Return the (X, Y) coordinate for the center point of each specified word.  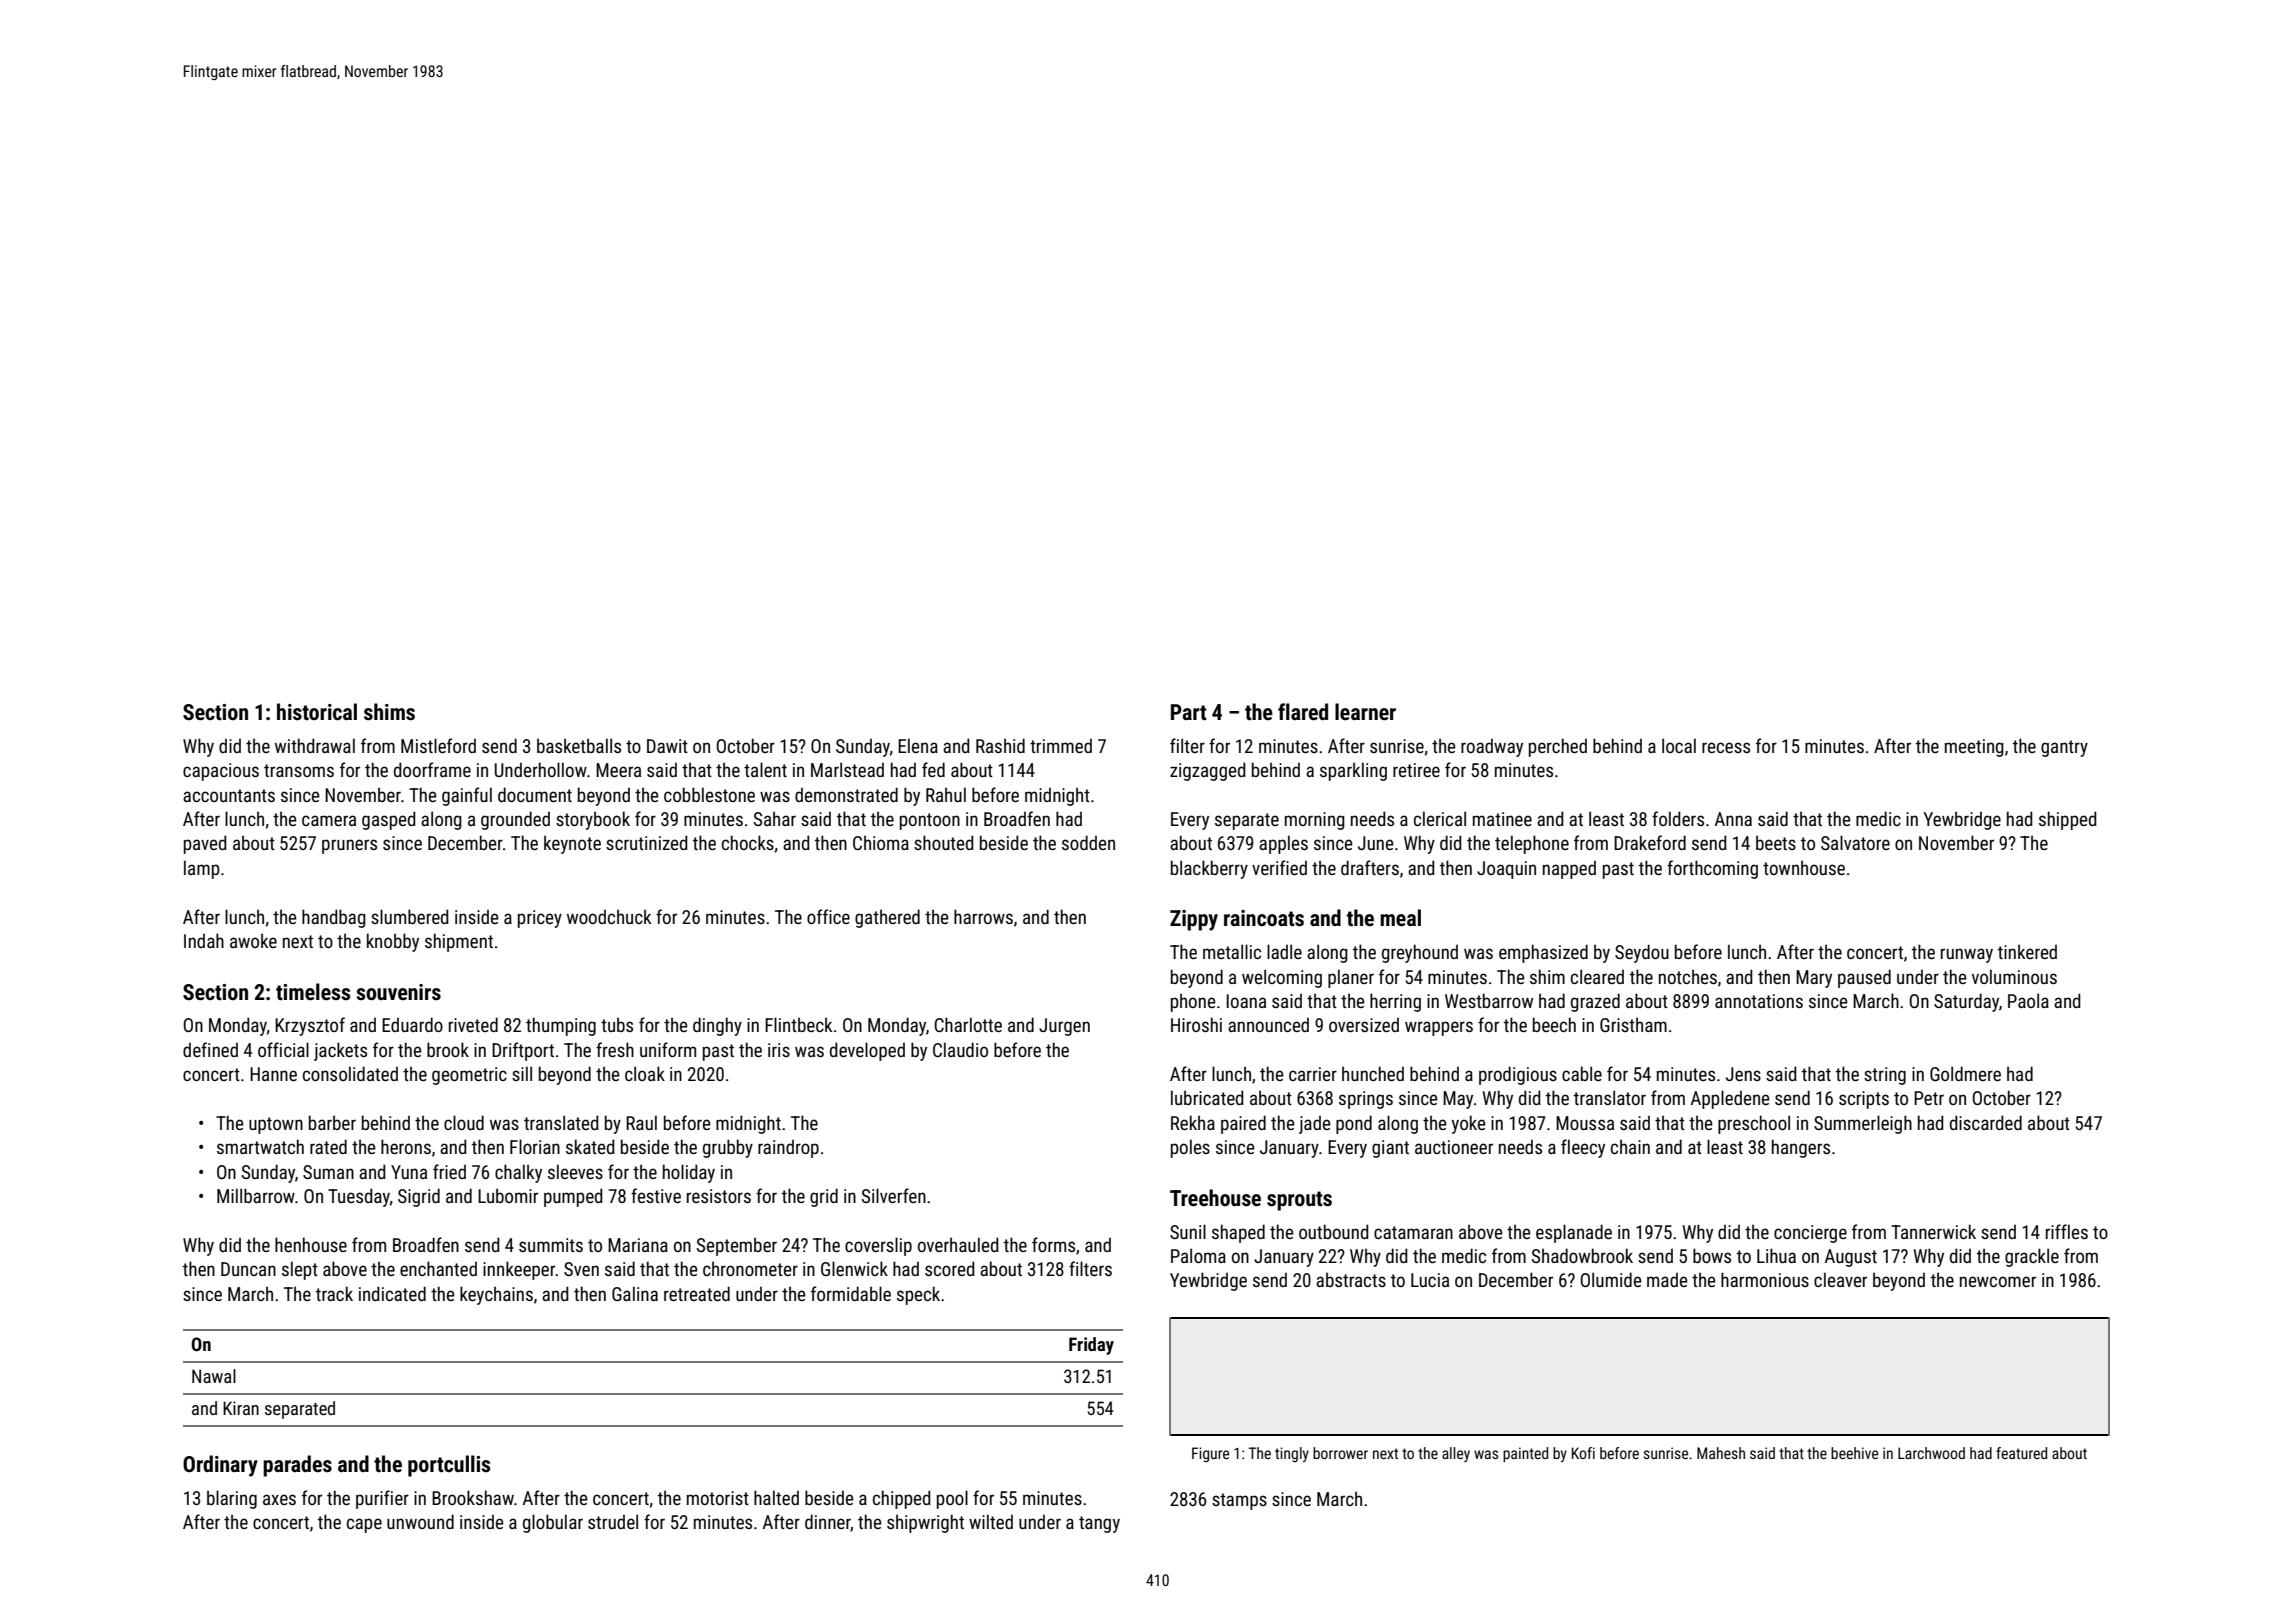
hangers (1801, 1148)
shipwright (925, 1523)
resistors (719, 1196)
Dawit (667, 746)
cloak (645, 1073)
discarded (1986, 1122)
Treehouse (1215, 1198)
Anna (1733, 819)
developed (867, 1051)
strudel (613, 1521)
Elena (918, 745)
